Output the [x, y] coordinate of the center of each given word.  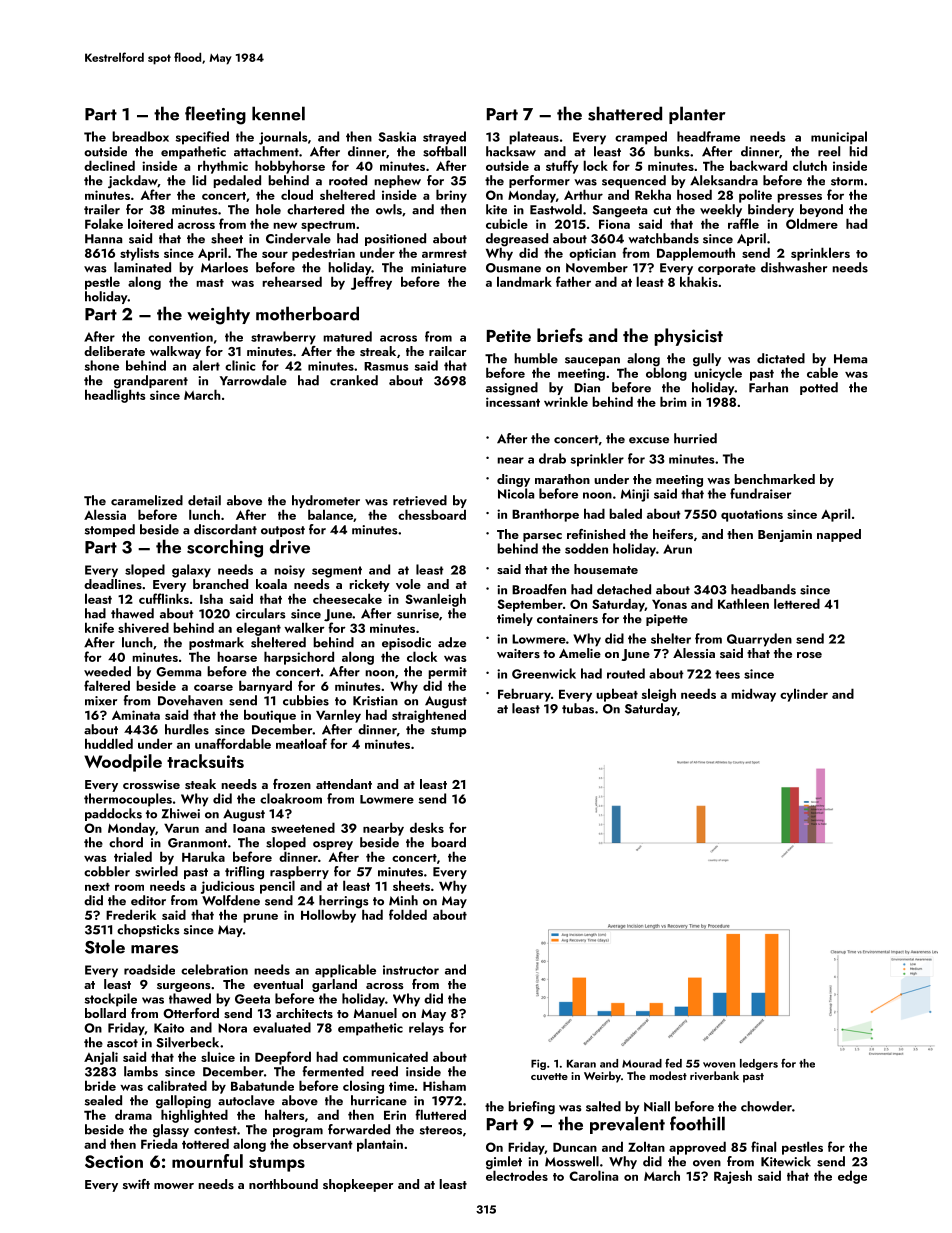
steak [200, 784]
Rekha [653, 194]
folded [408, 914]
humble [536, 358]
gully [707, 360]
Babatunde [262, 1085]
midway [753, 695]
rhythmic [223, 167]
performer [539, 181]
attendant [344, 784]
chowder [766, 1106]
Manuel [375, 1013]
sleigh [659, 695]
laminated [142, 267]
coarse [213, 687]
